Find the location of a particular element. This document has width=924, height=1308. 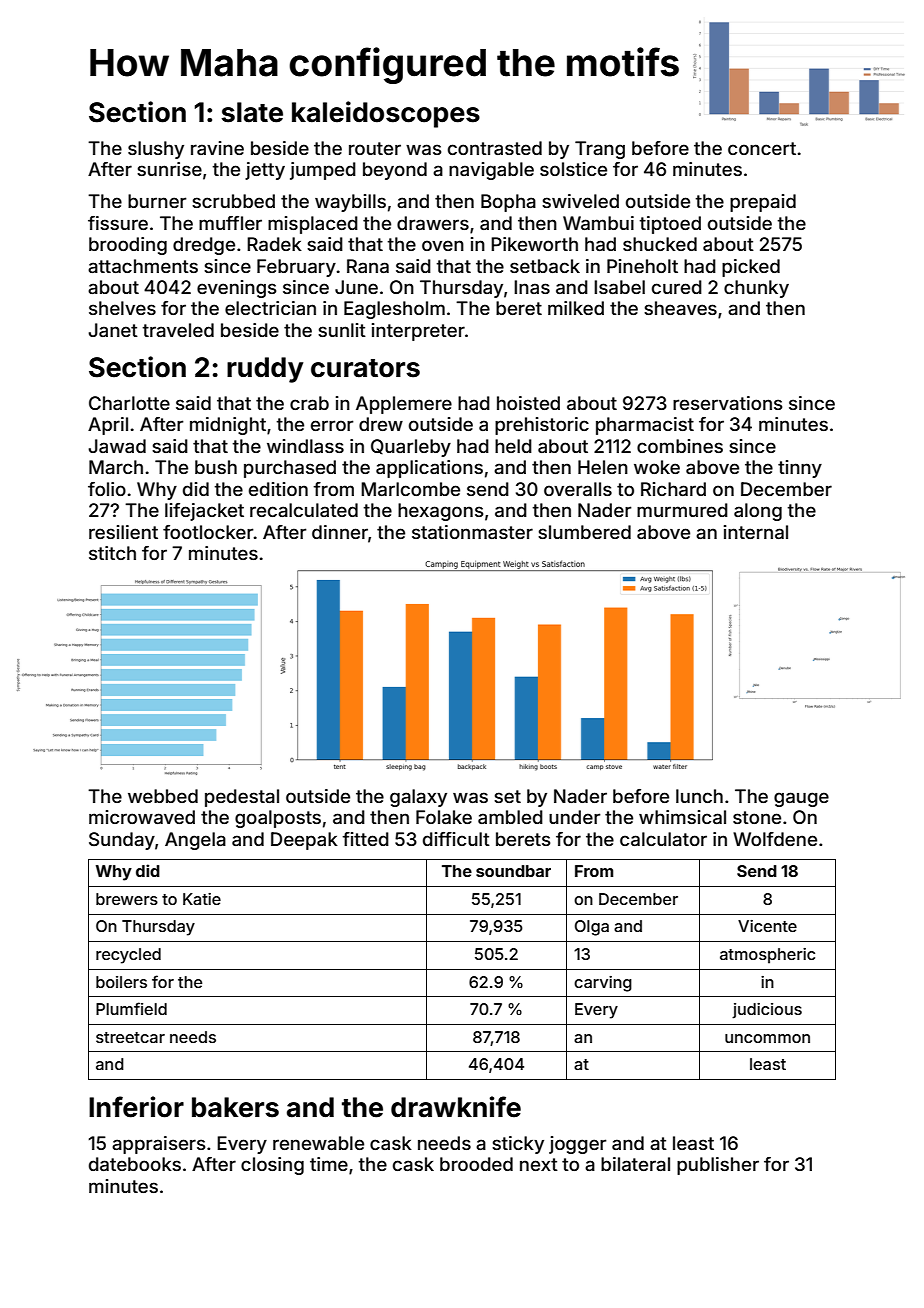

difficult is located at coordinates (456, 839).
